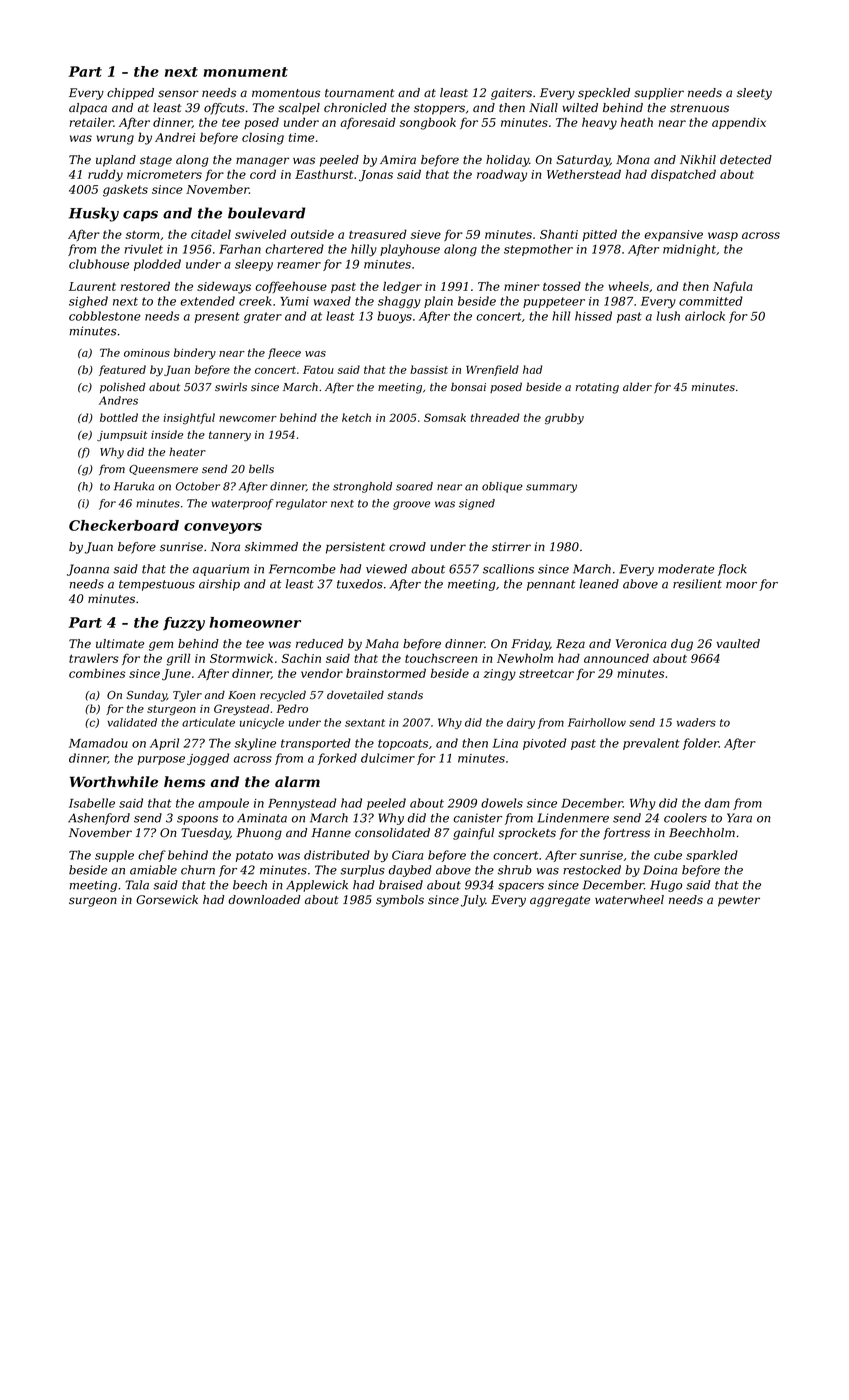 The width and height of the screenshot is (849, 1400). I want to click on viewed, so click(386, 569).
